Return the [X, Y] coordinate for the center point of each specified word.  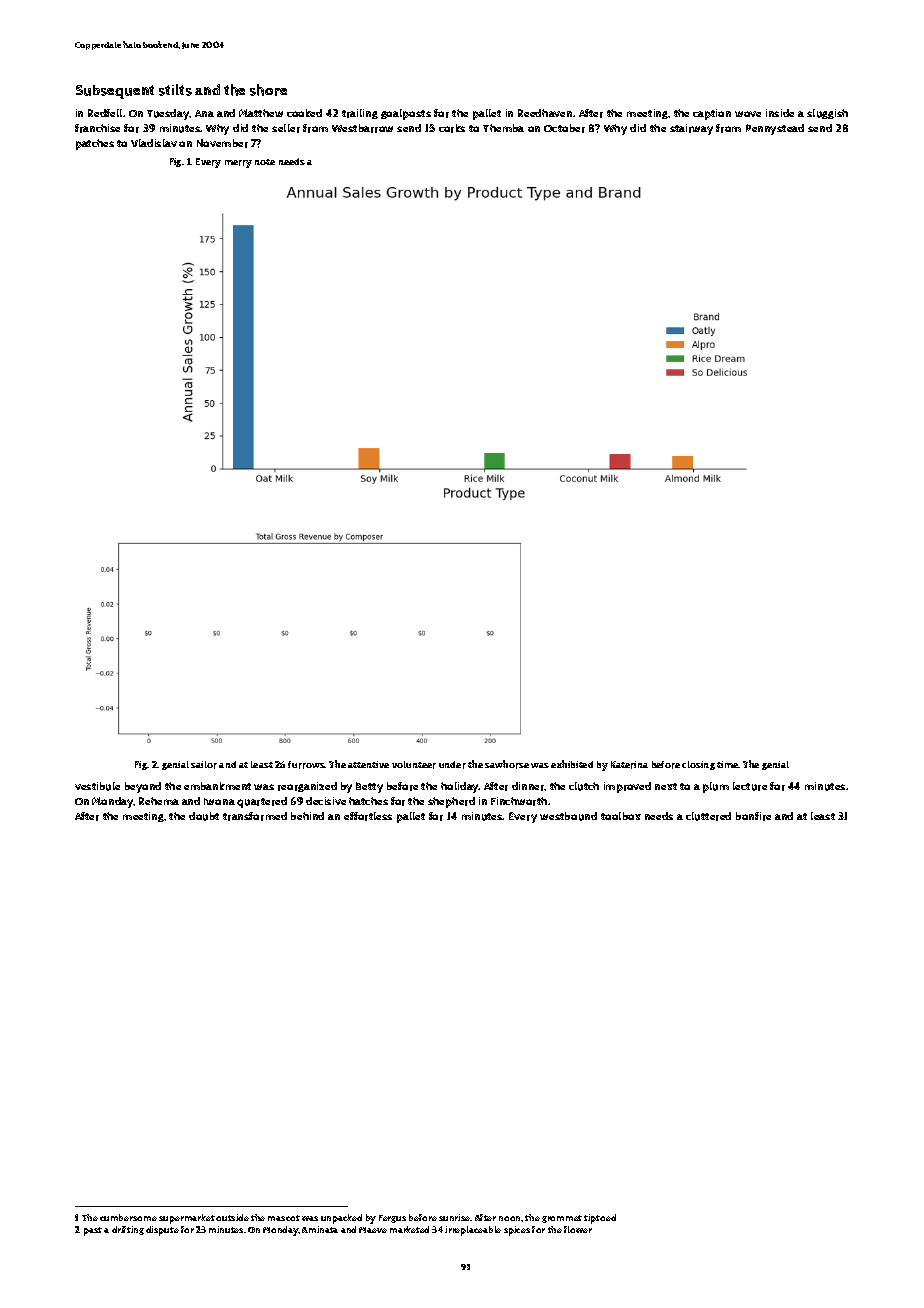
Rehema [159, 801]
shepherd [451, 802]
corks [452, 128]
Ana [204, 113]
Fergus [392, 1219]
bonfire [753, 816]
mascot [284, 1218]
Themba [503, 128]
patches [95, 144]
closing [698, 765]
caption [712, 114]
